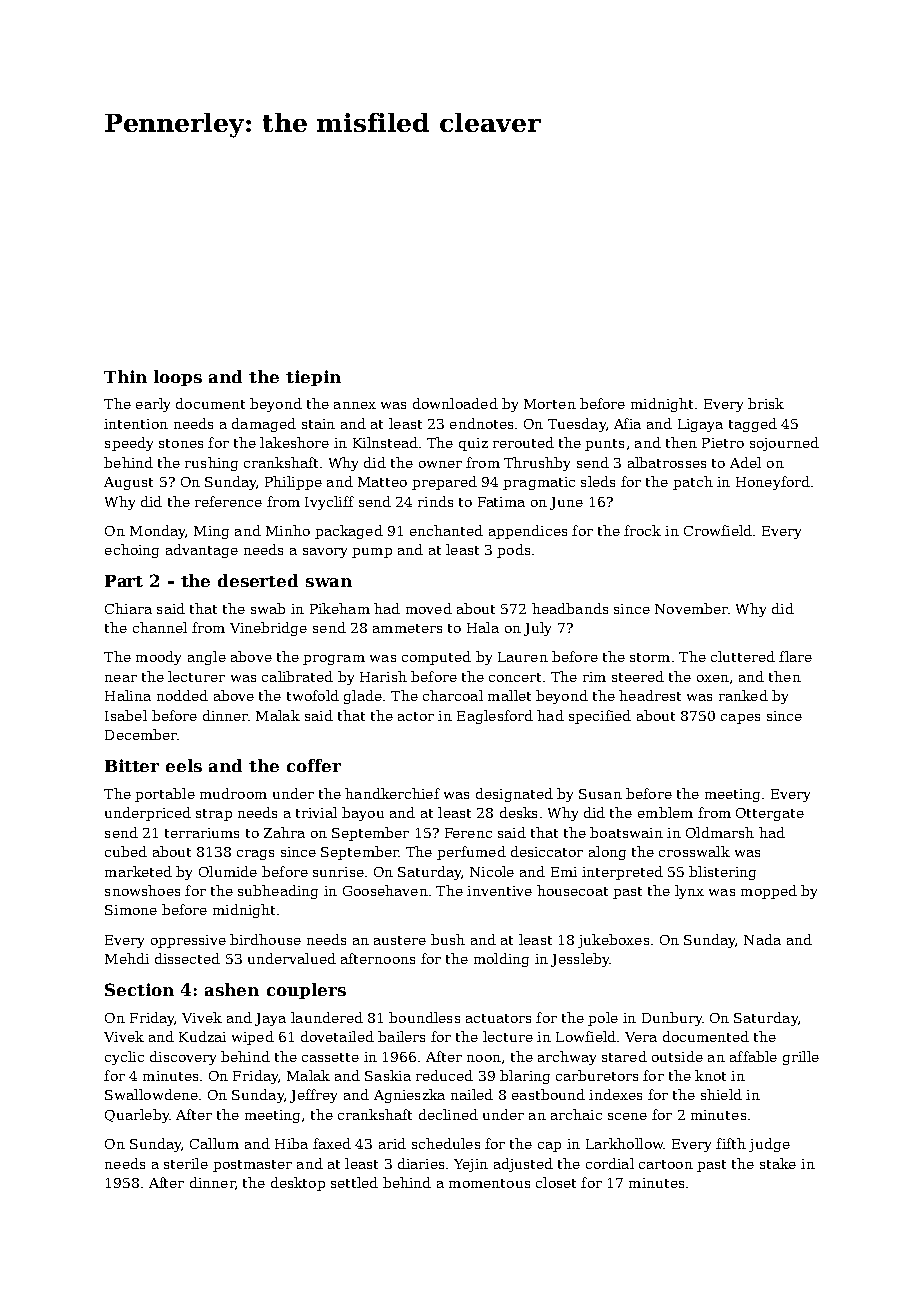 This screenshot has width=924, height=1308. I want to click on desktop, so click(298, 1184).
